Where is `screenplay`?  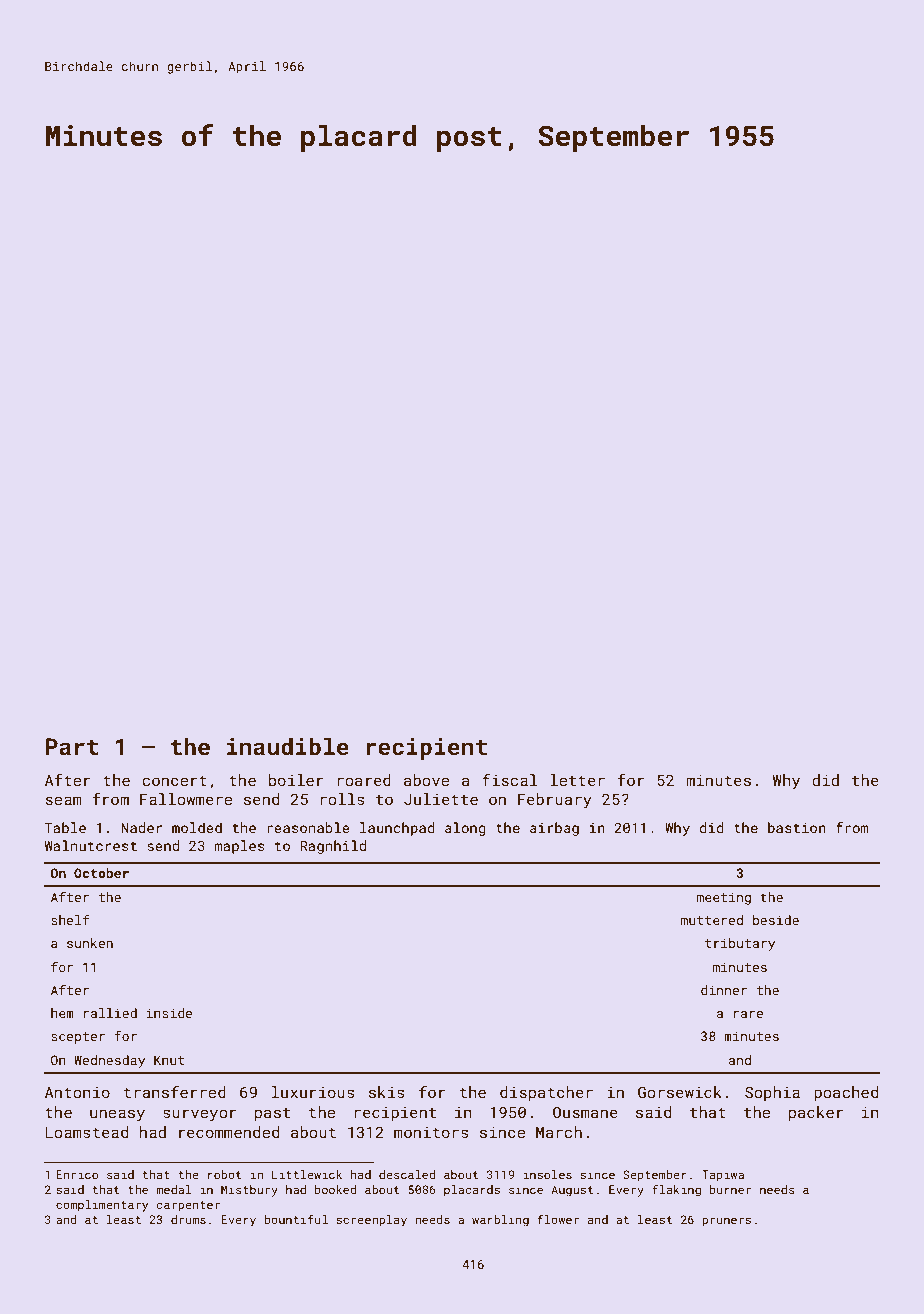
screenplay is located at coordinates (371, 1221).
